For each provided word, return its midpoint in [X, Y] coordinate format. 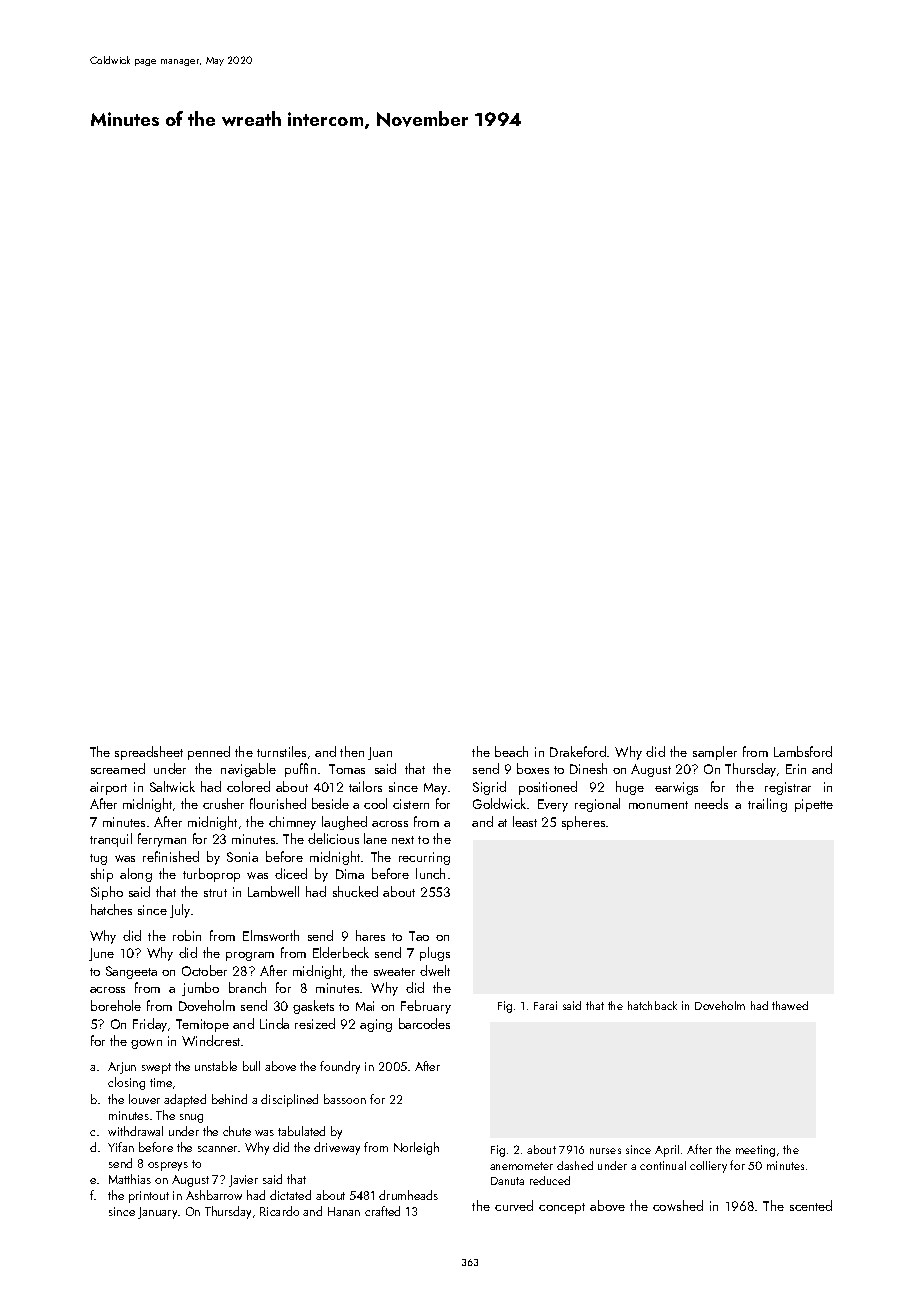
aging [376, 1025]
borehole [116, 1005]
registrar [788, 788]
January [157, 1213]
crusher [223, 803]
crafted [382, 1211]
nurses [605, 1151]
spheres [583, 823]
